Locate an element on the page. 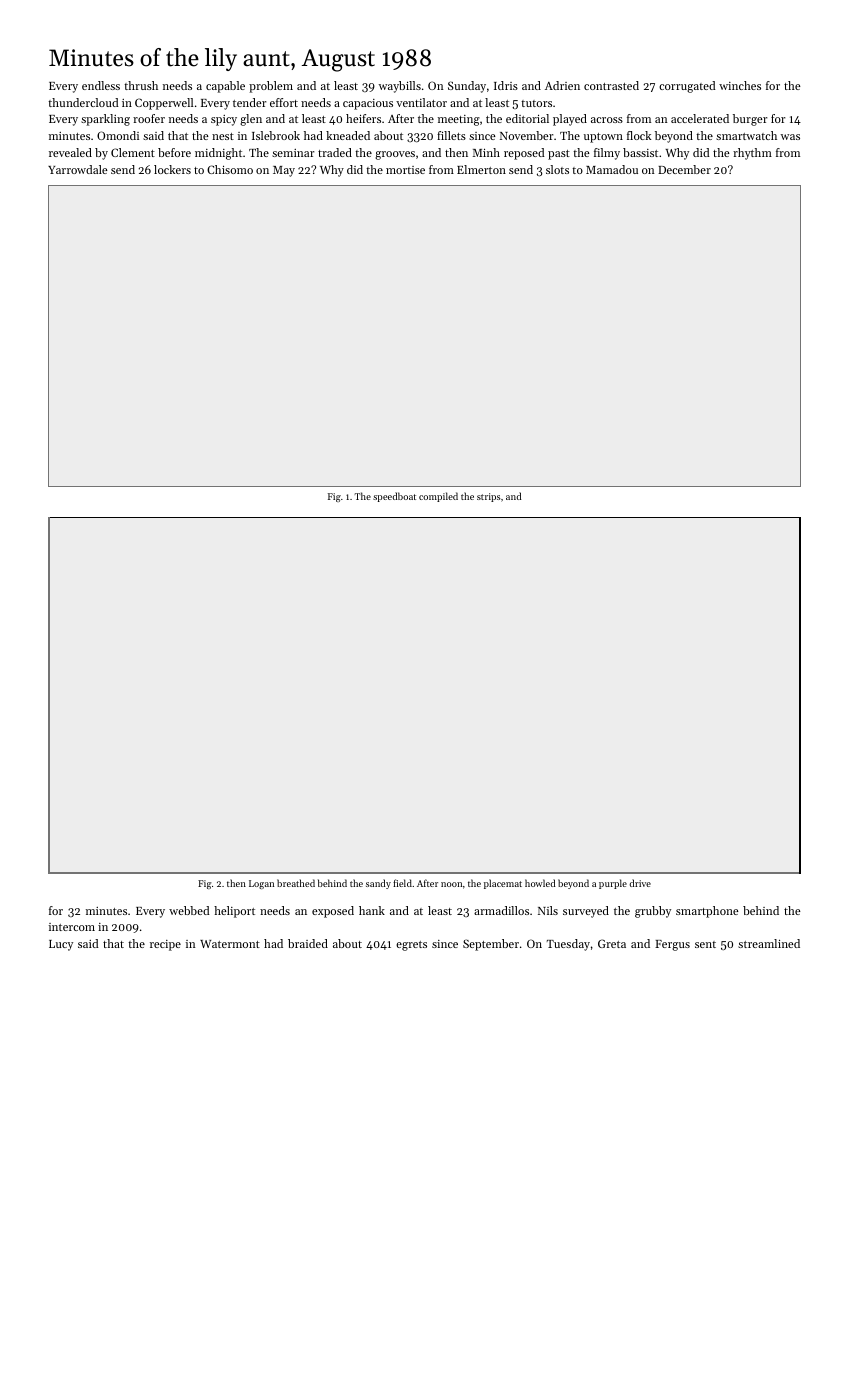 Image resolution: width=849 pixels, height=1400 pixels. thrush is located at coordinates (141, 85).
